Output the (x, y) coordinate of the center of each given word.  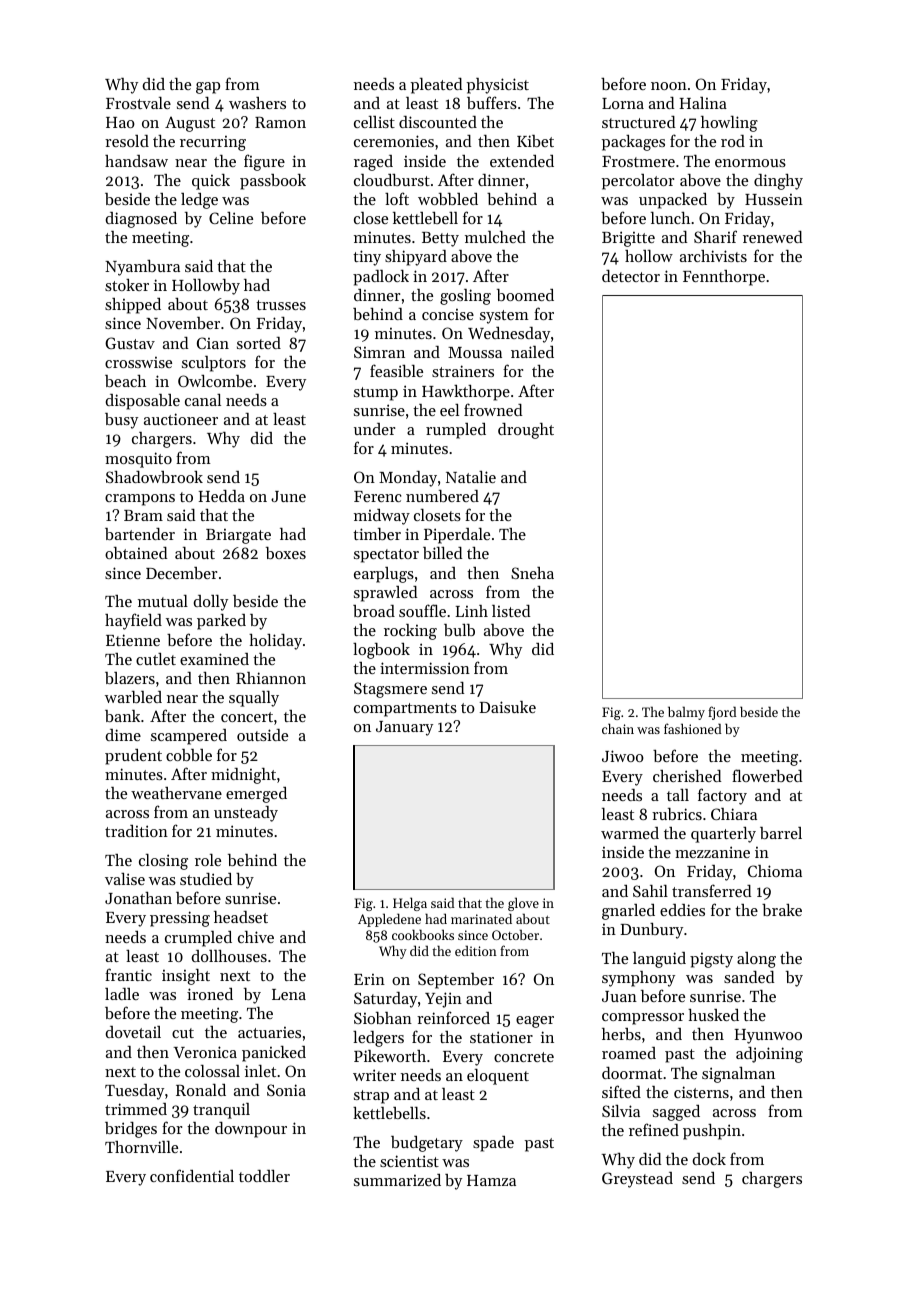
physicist (498, 86)
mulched (495, 237)
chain (618, 728)
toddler (264, 1176)
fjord (722, 713)
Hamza (491, 1180)
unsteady (246, 814)
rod (733, 141)
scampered (189, 737)
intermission (425, 668)
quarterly (723, 835)
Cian (213, 343)
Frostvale (138, 103)
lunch (670, 218)
